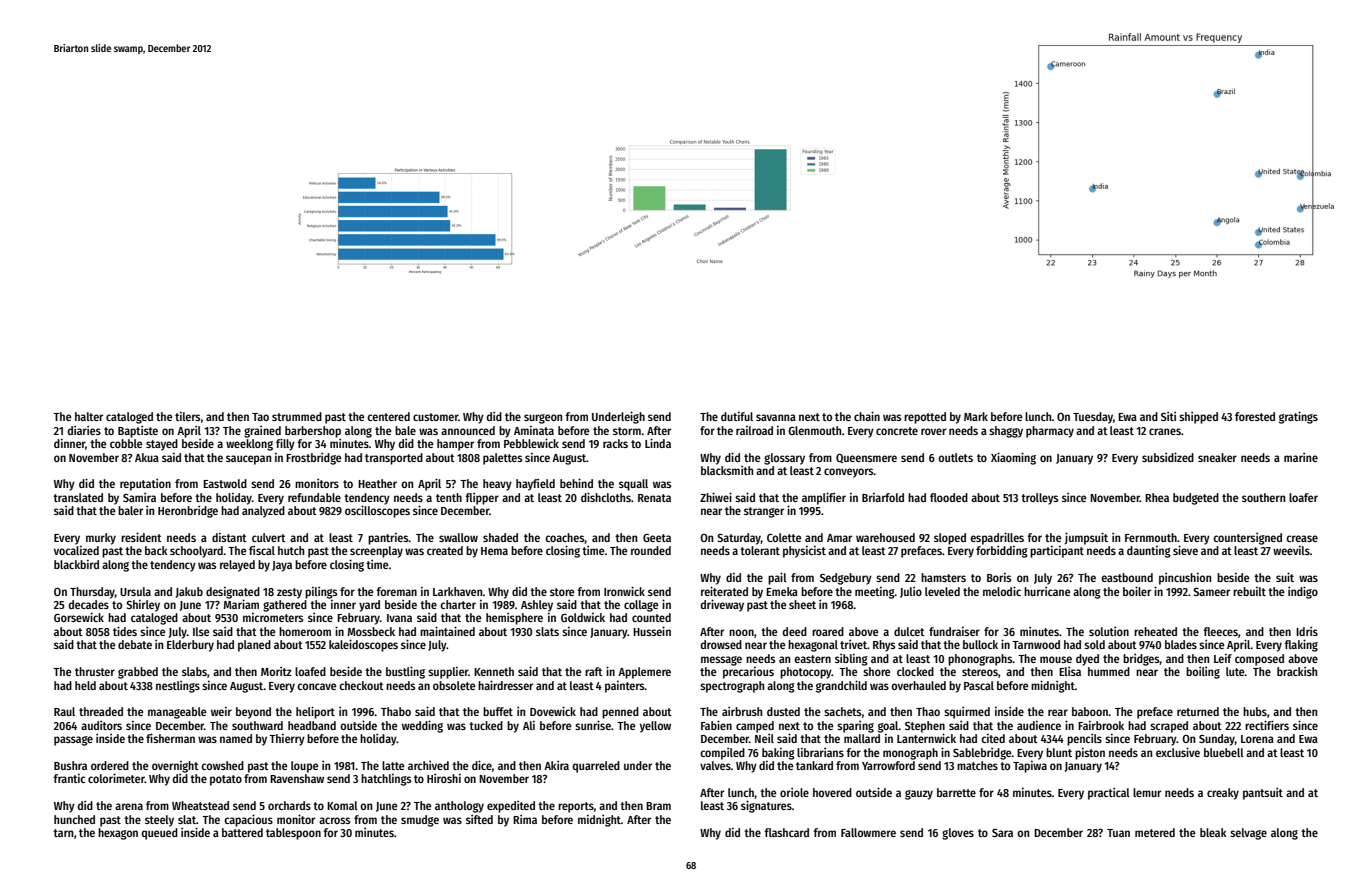 This screenshot has width=1372, height=887. Describe the element at coordinates (783, 711) in the screenshot. I see `dusted` at that location.
